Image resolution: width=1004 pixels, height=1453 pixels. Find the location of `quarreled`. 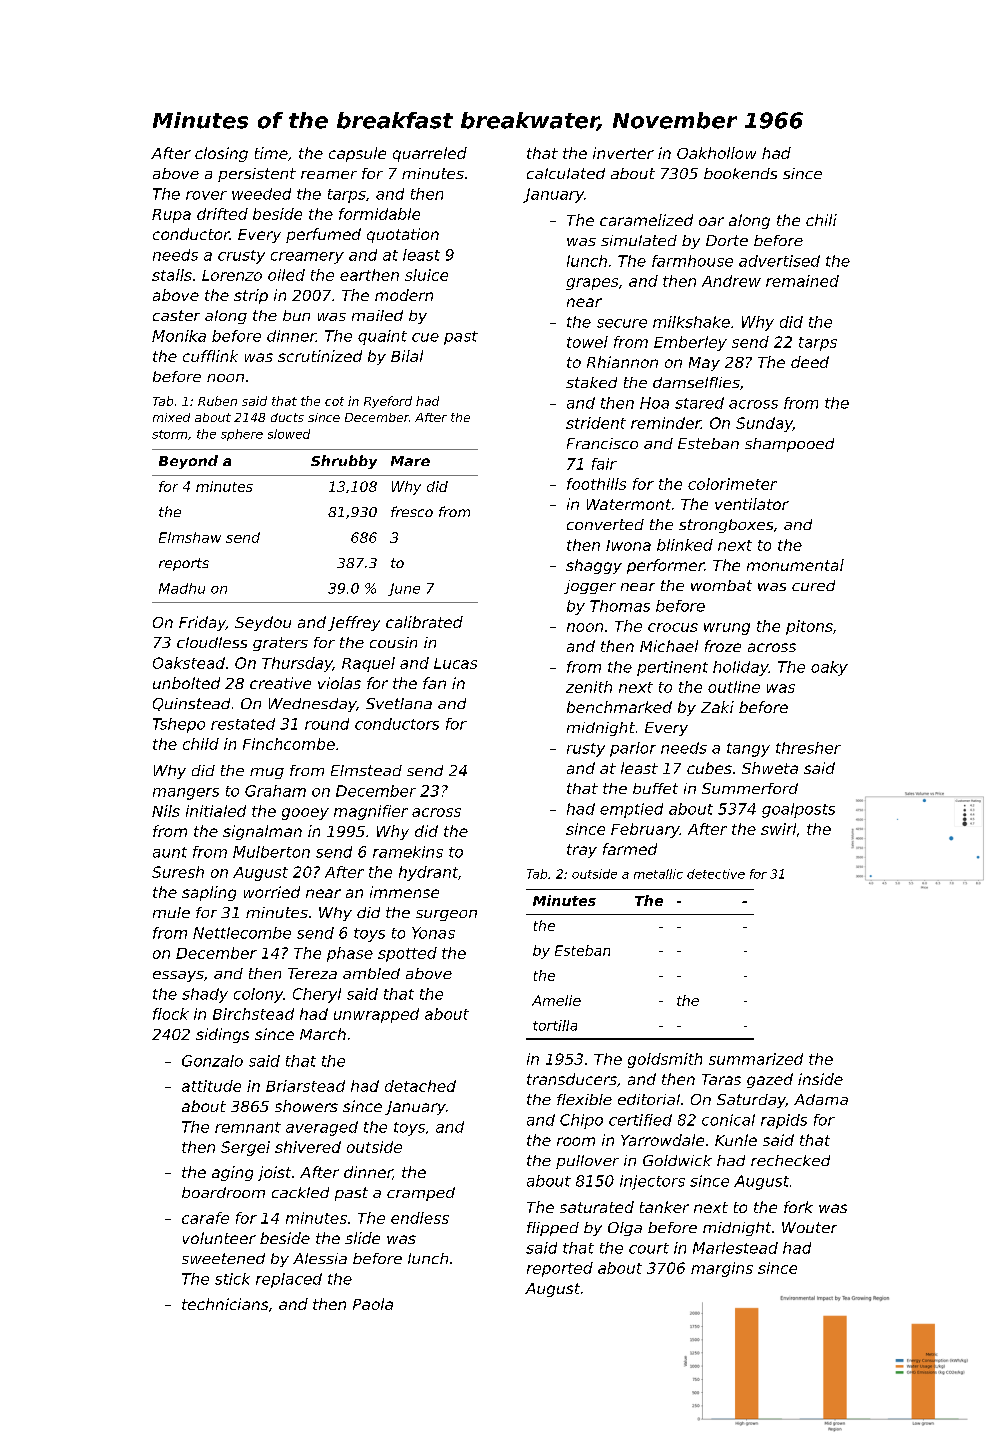

quarreled is located at coordinates (430, 154).
